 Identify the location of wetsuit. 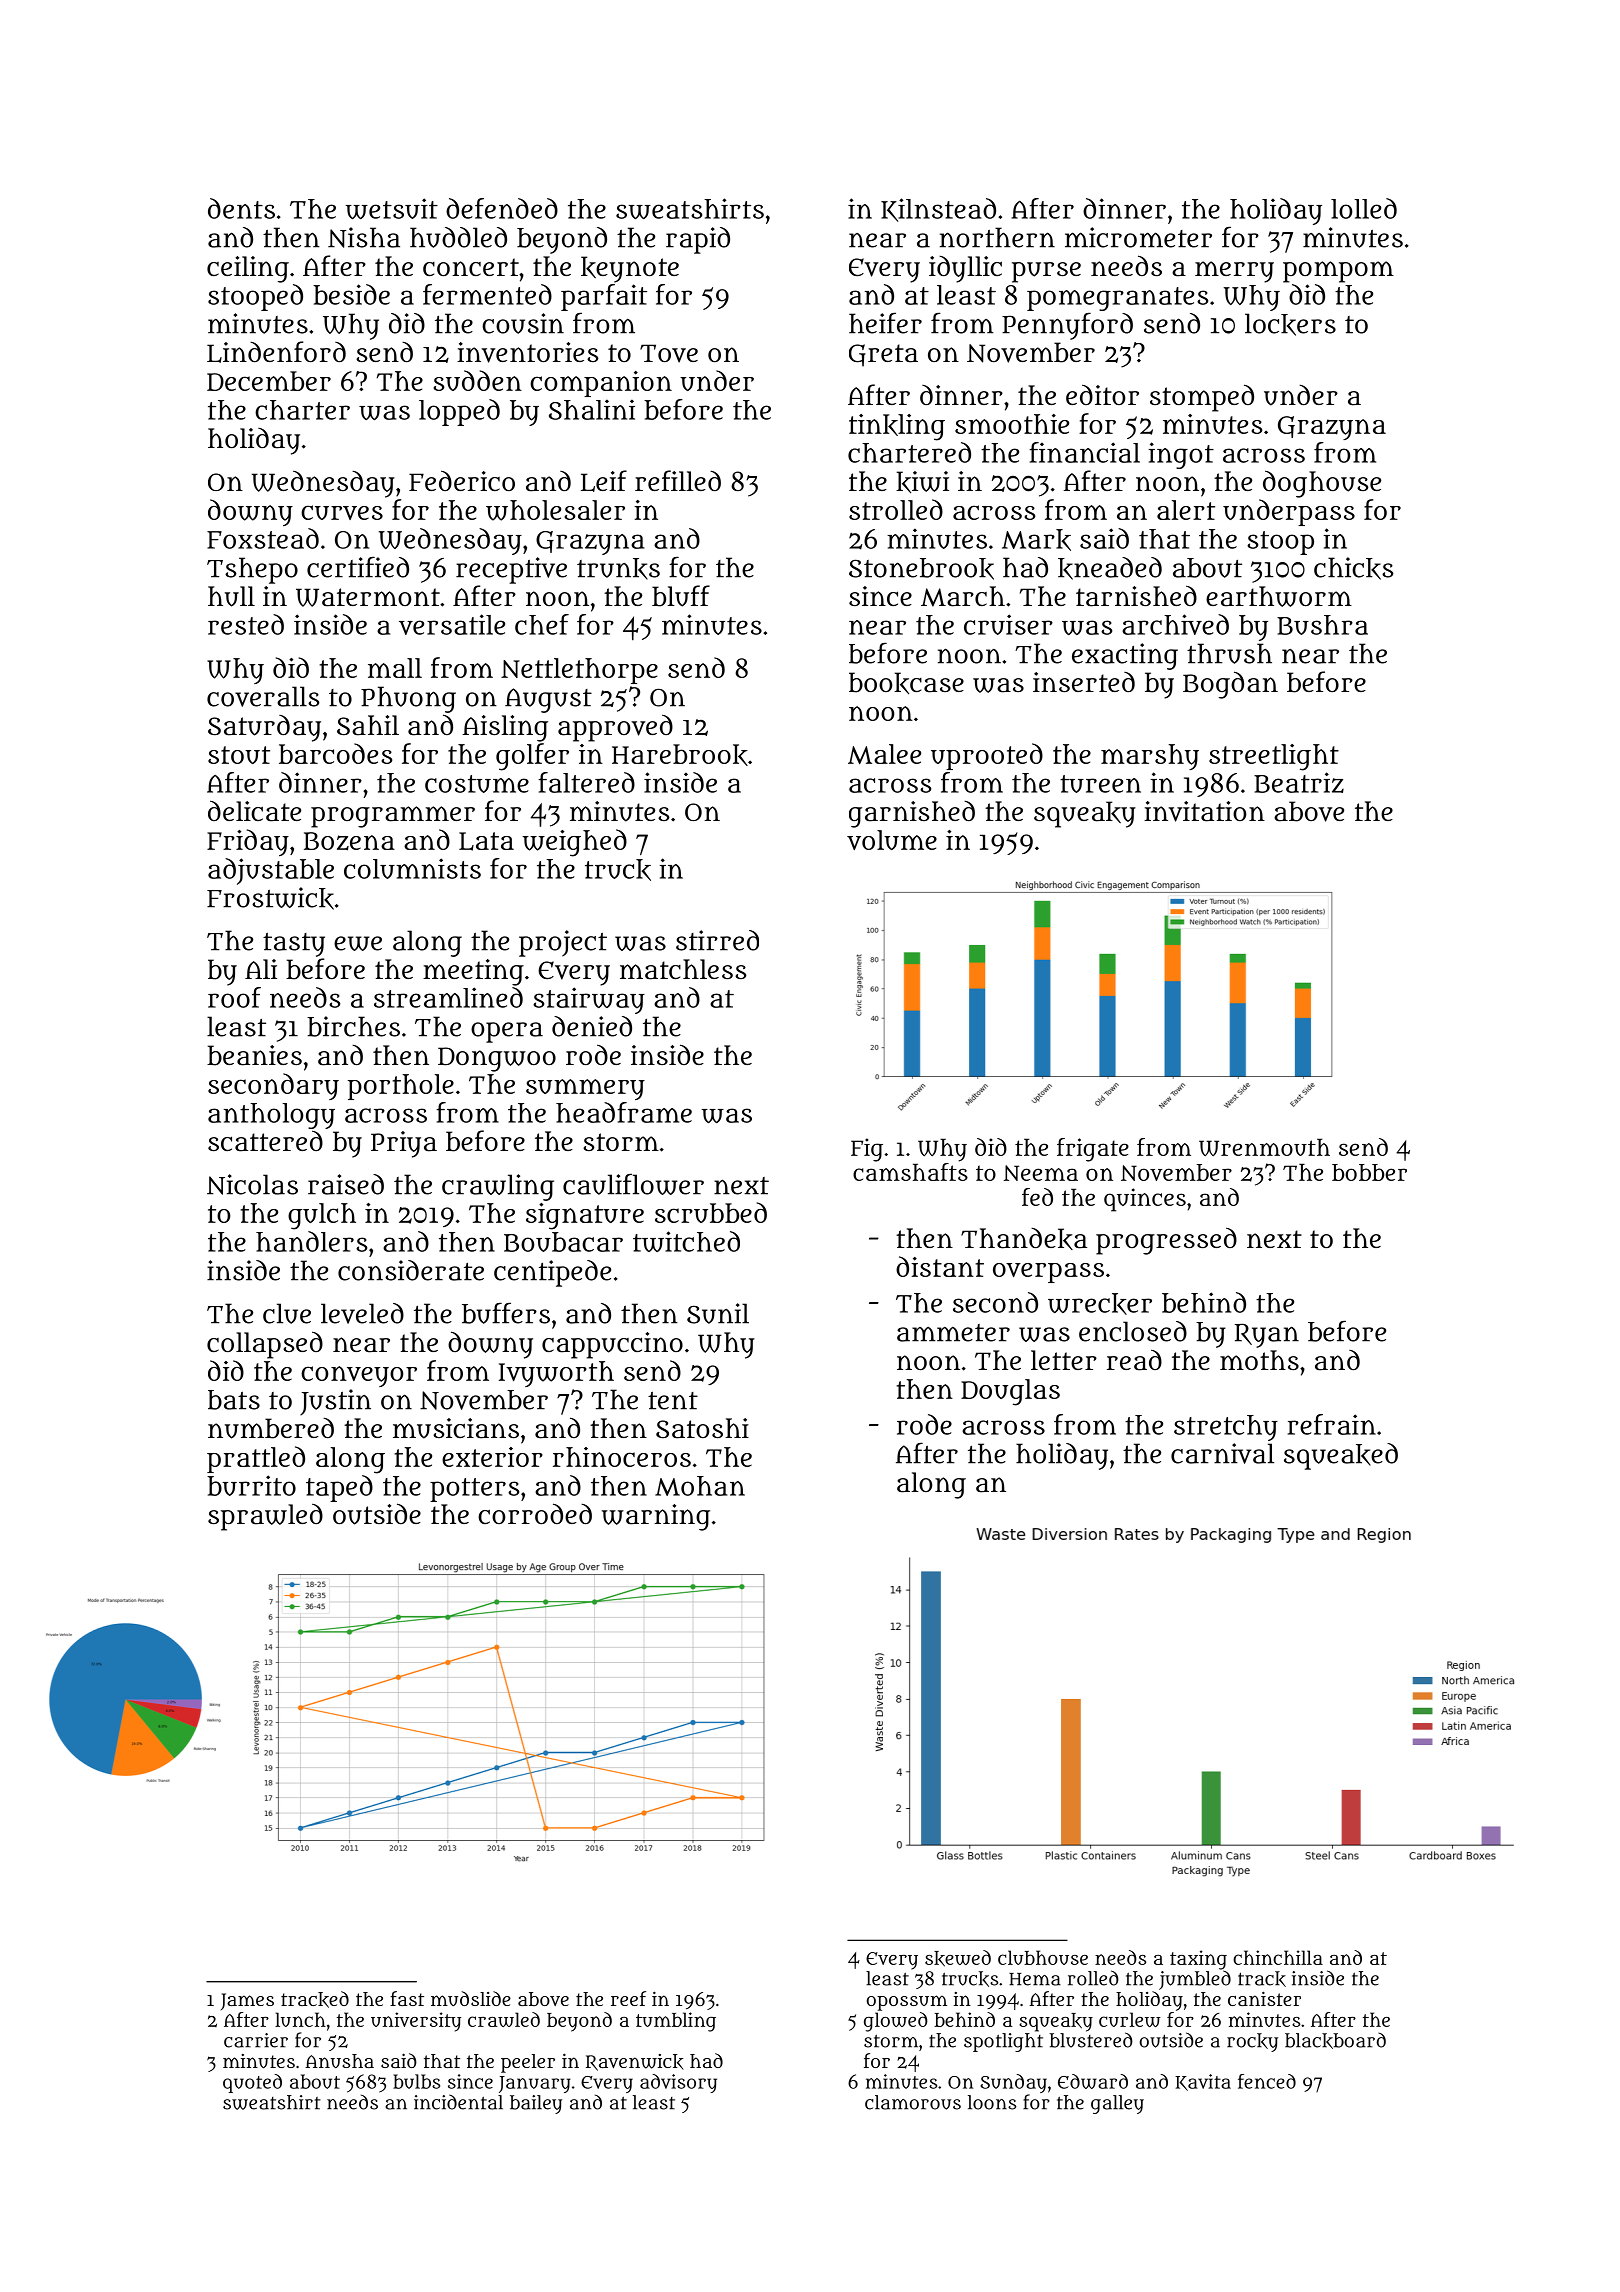
(392, 209).
